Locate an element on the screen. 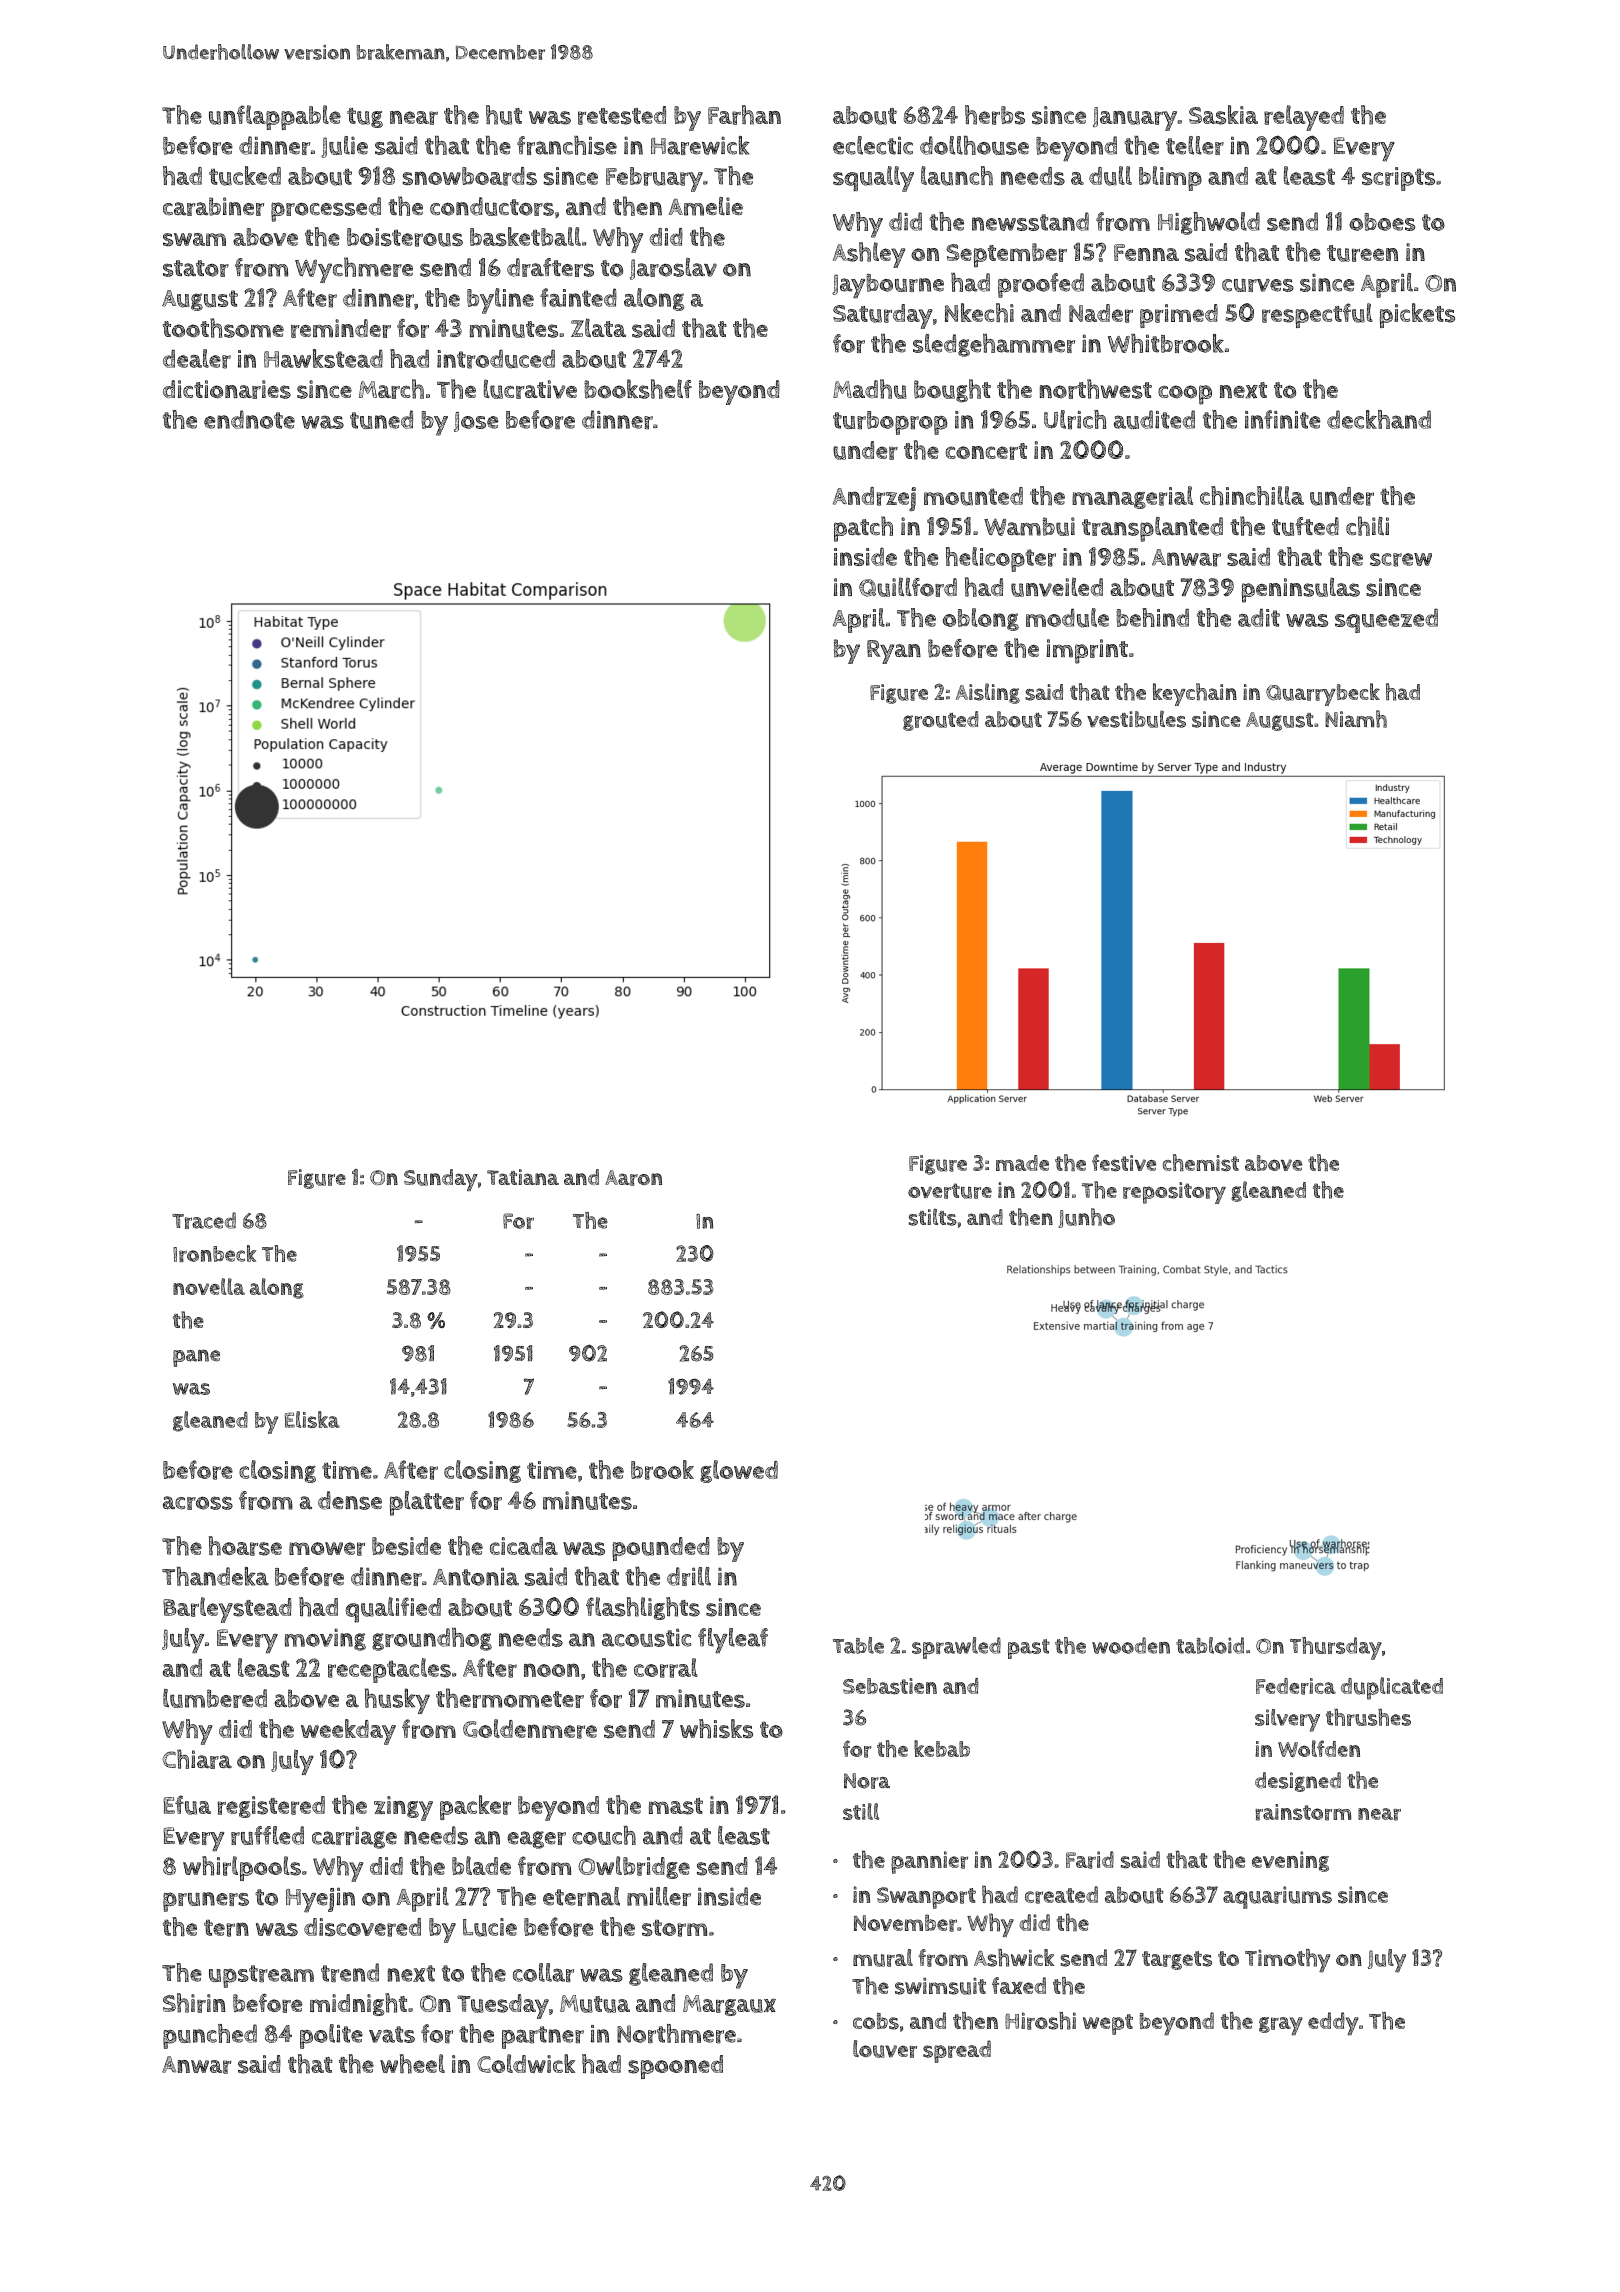 The image size is (1620, 2292). Aaron is located at coordinates (633, 1178).
